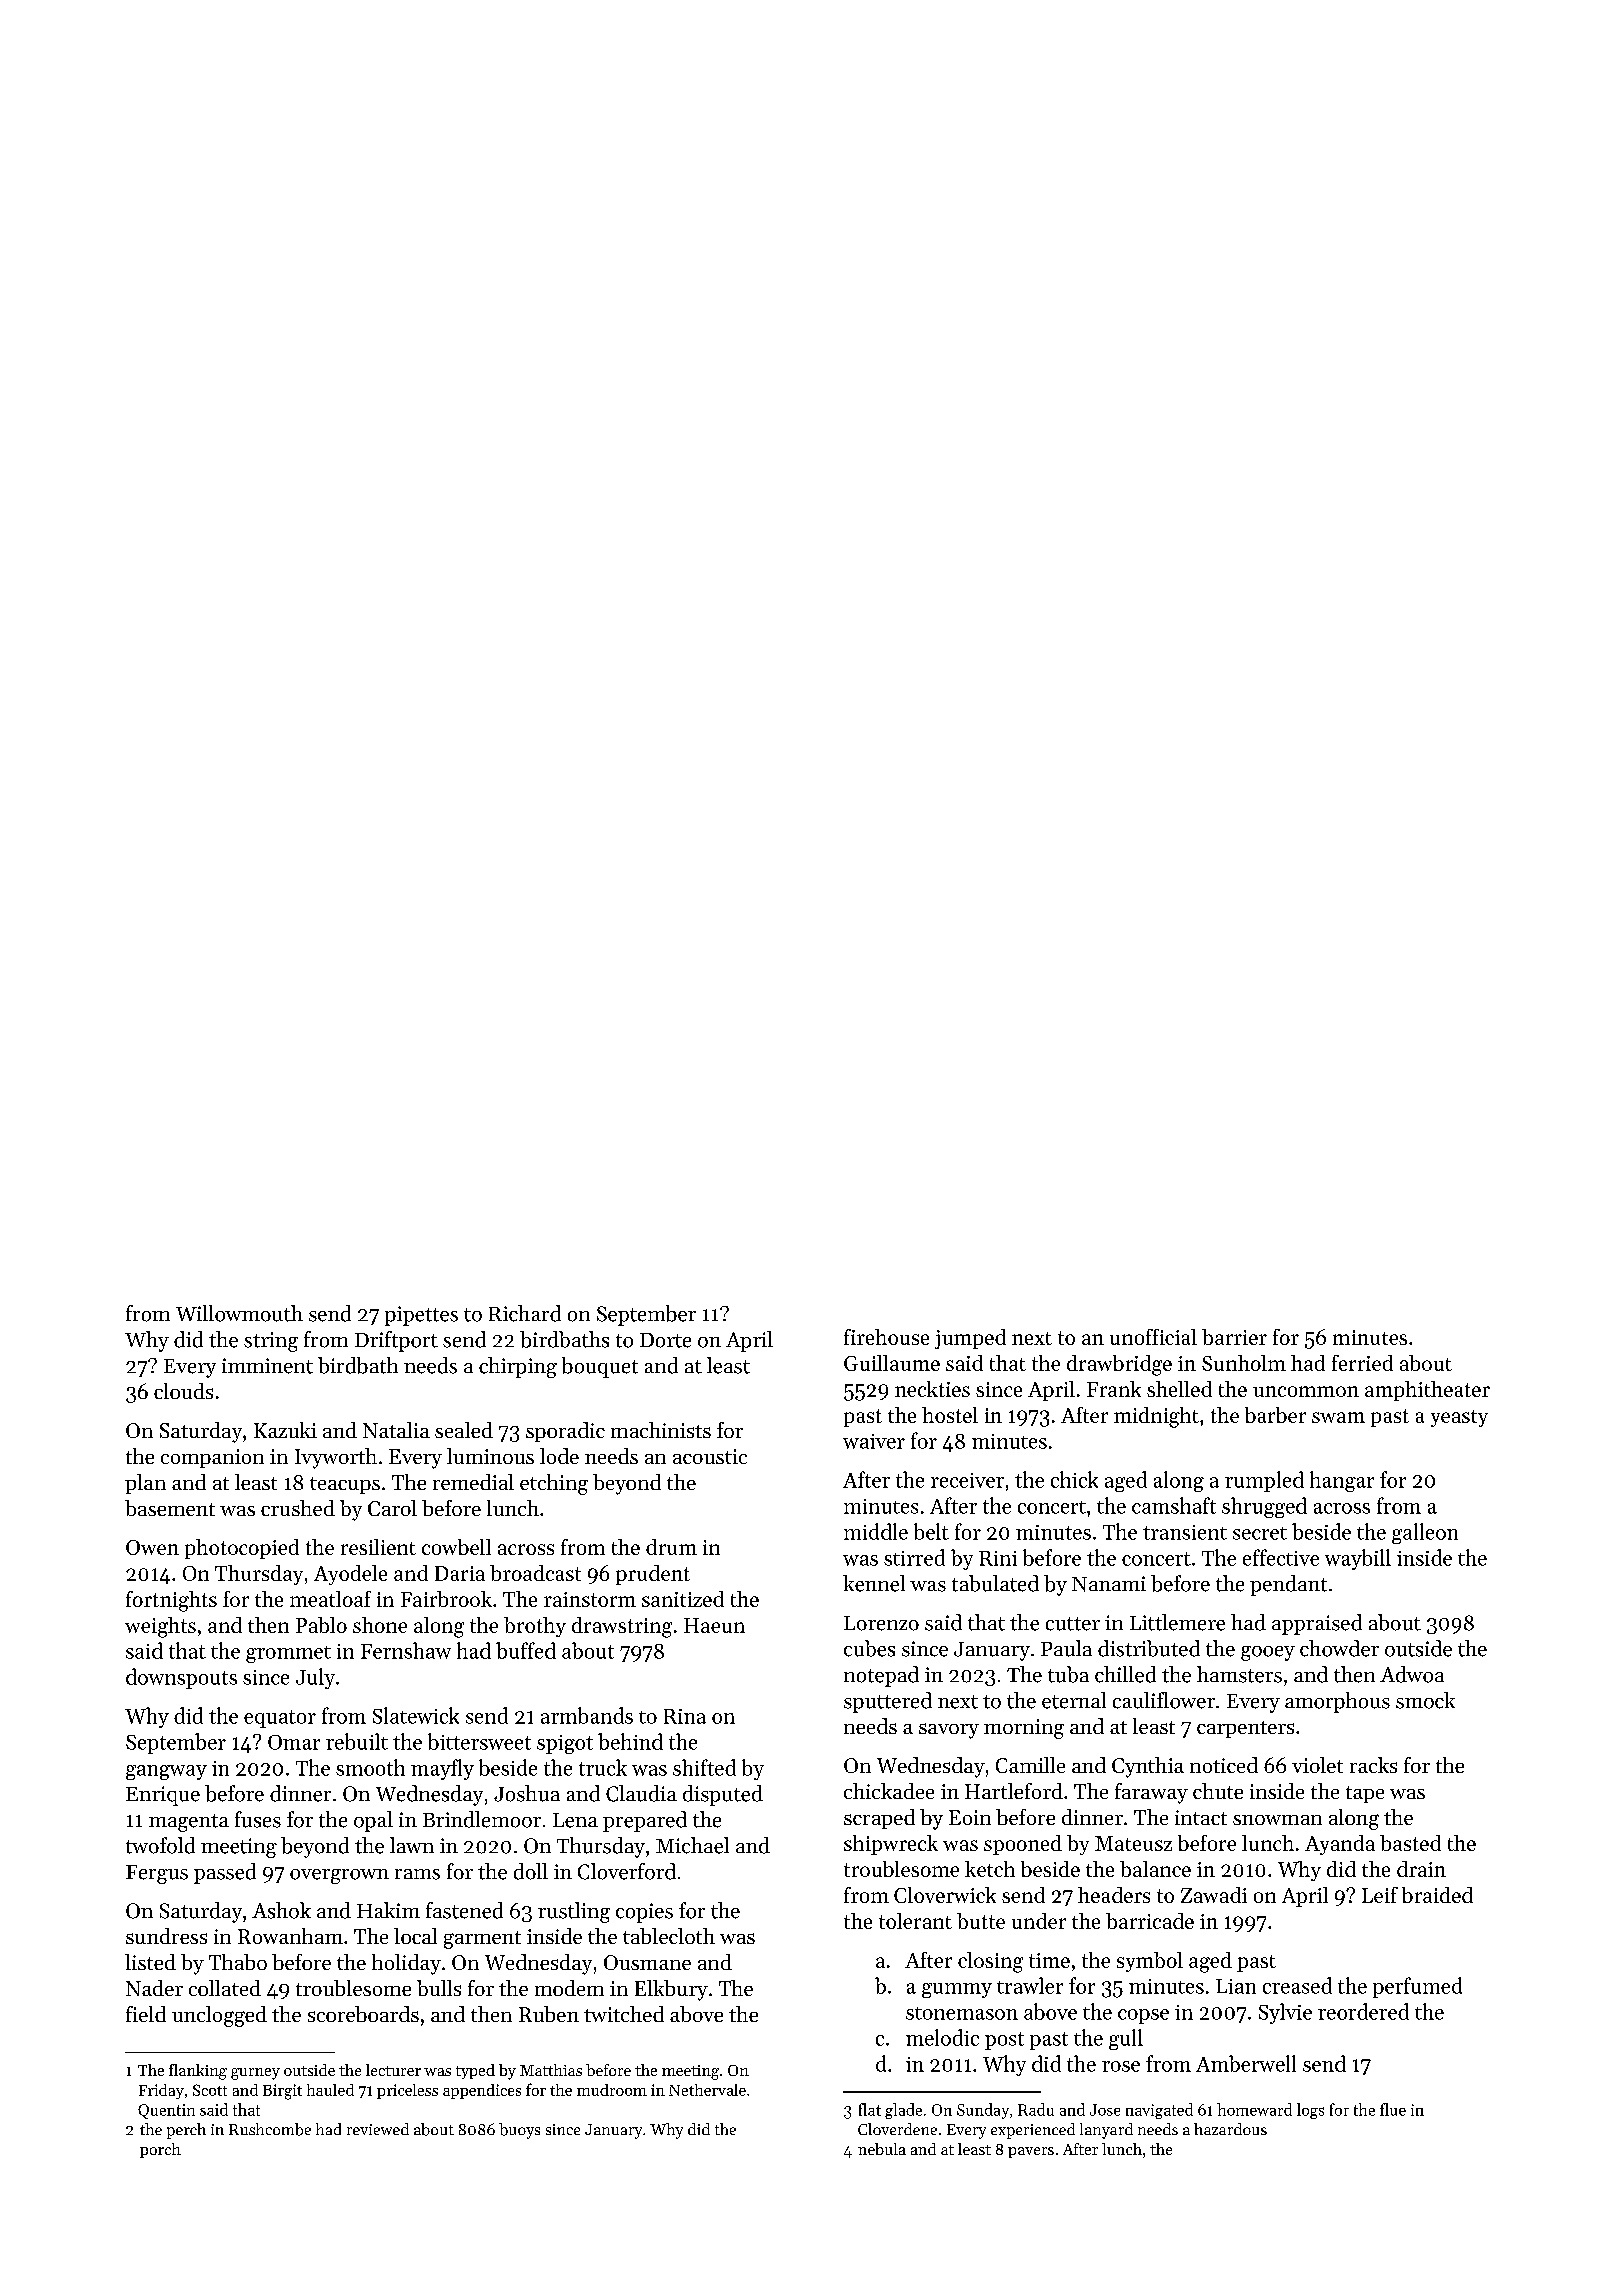 This document has height=2292, width=1620. I want to click on porch, so click(160, 2150).
